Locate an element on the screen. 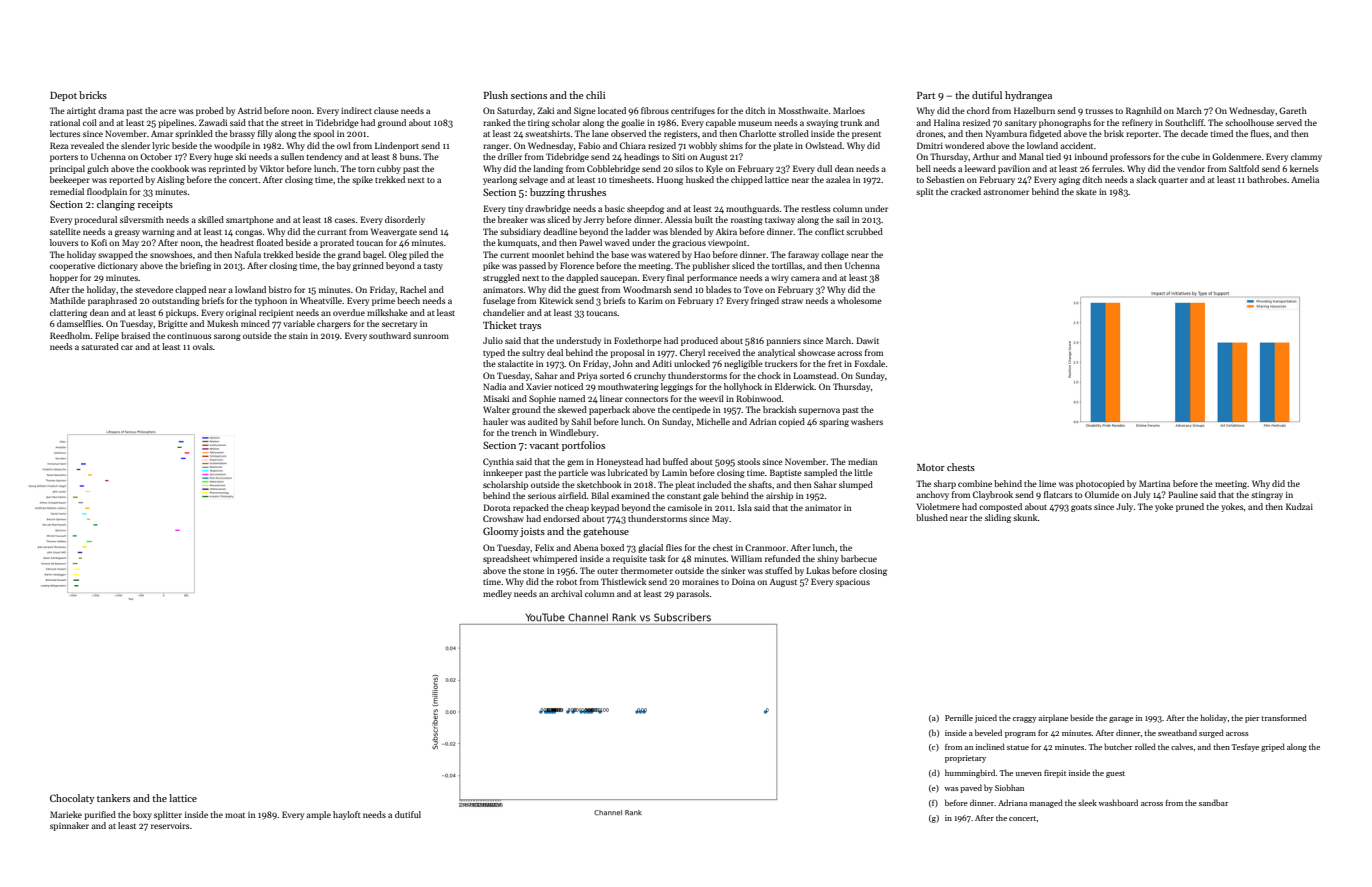  bricks is located at coordinates (93, 95).
